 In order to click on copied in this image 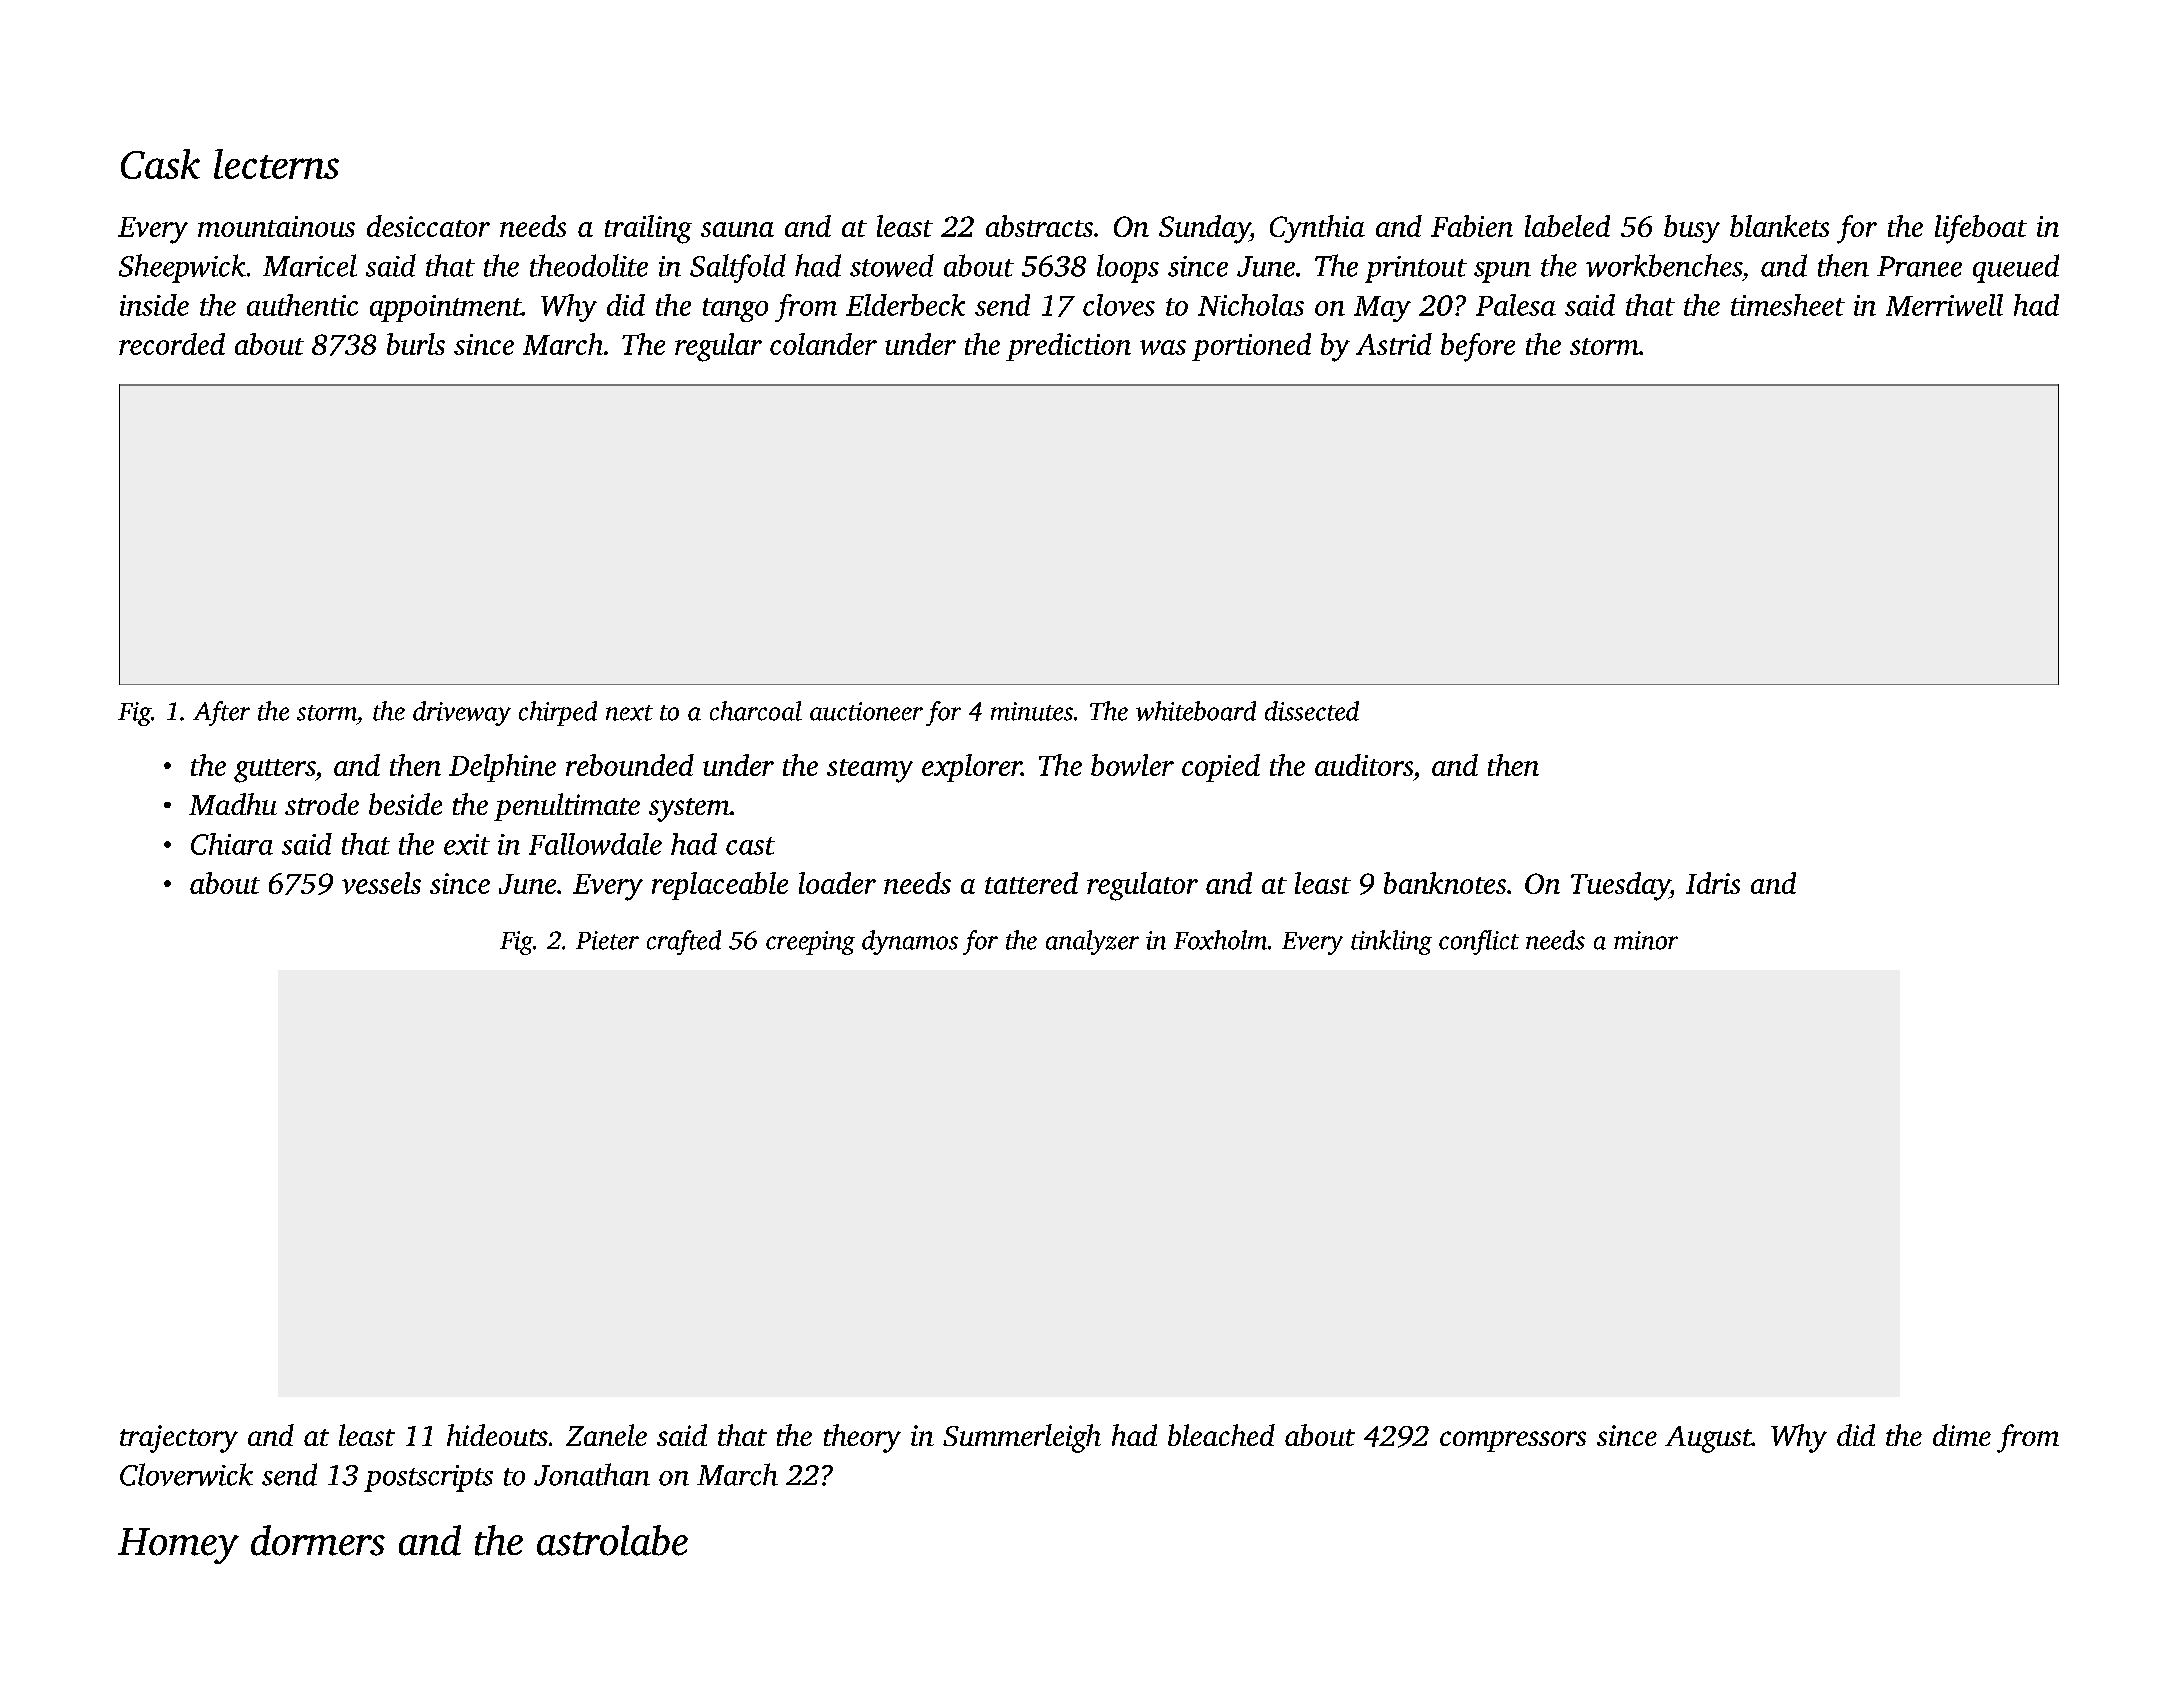, I will do `click(1221, 768)`.
